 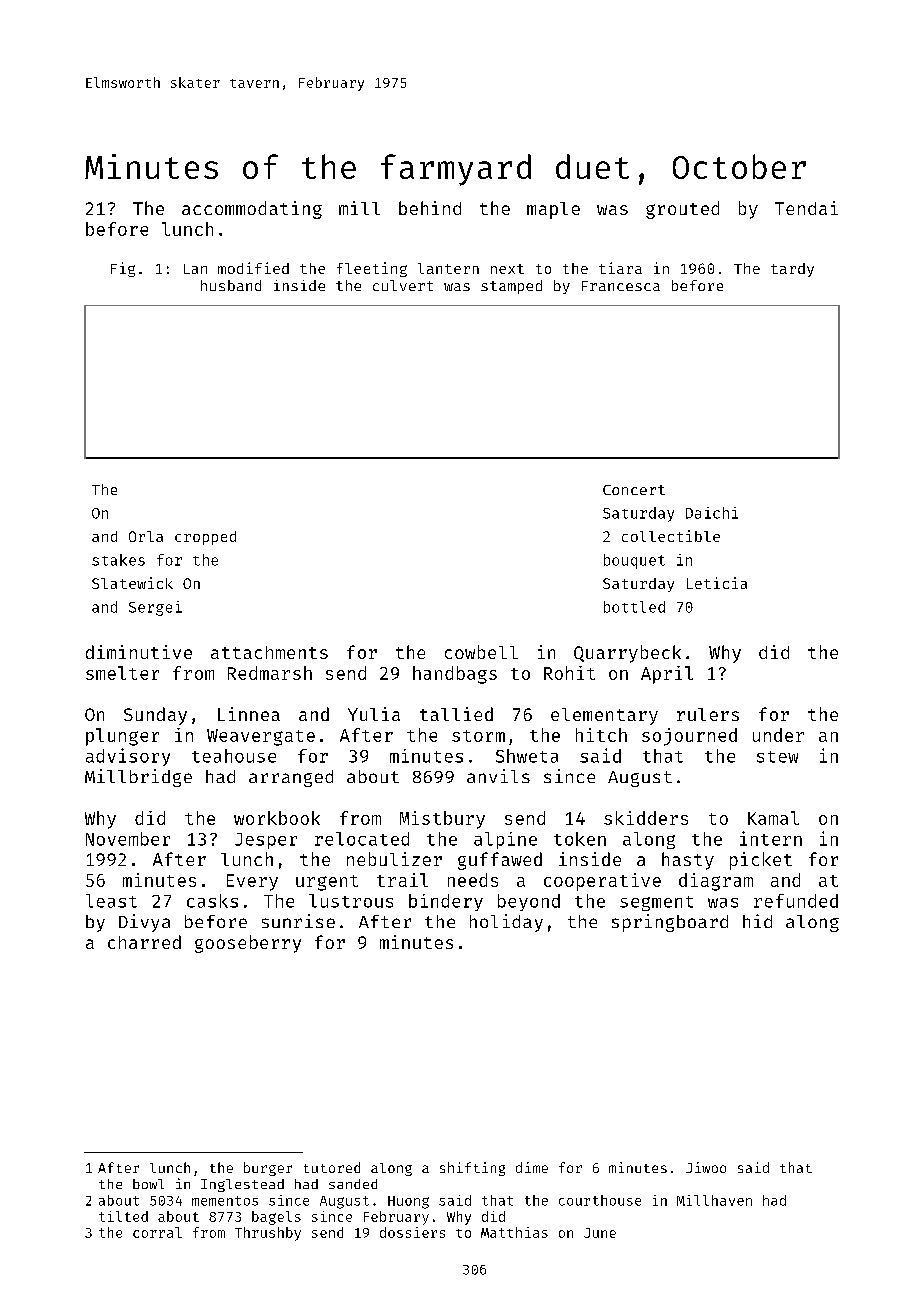 What do you see at coordinates (708, 714) in the screenshot?
I see `rulers` at bounding box center [708, 714].
